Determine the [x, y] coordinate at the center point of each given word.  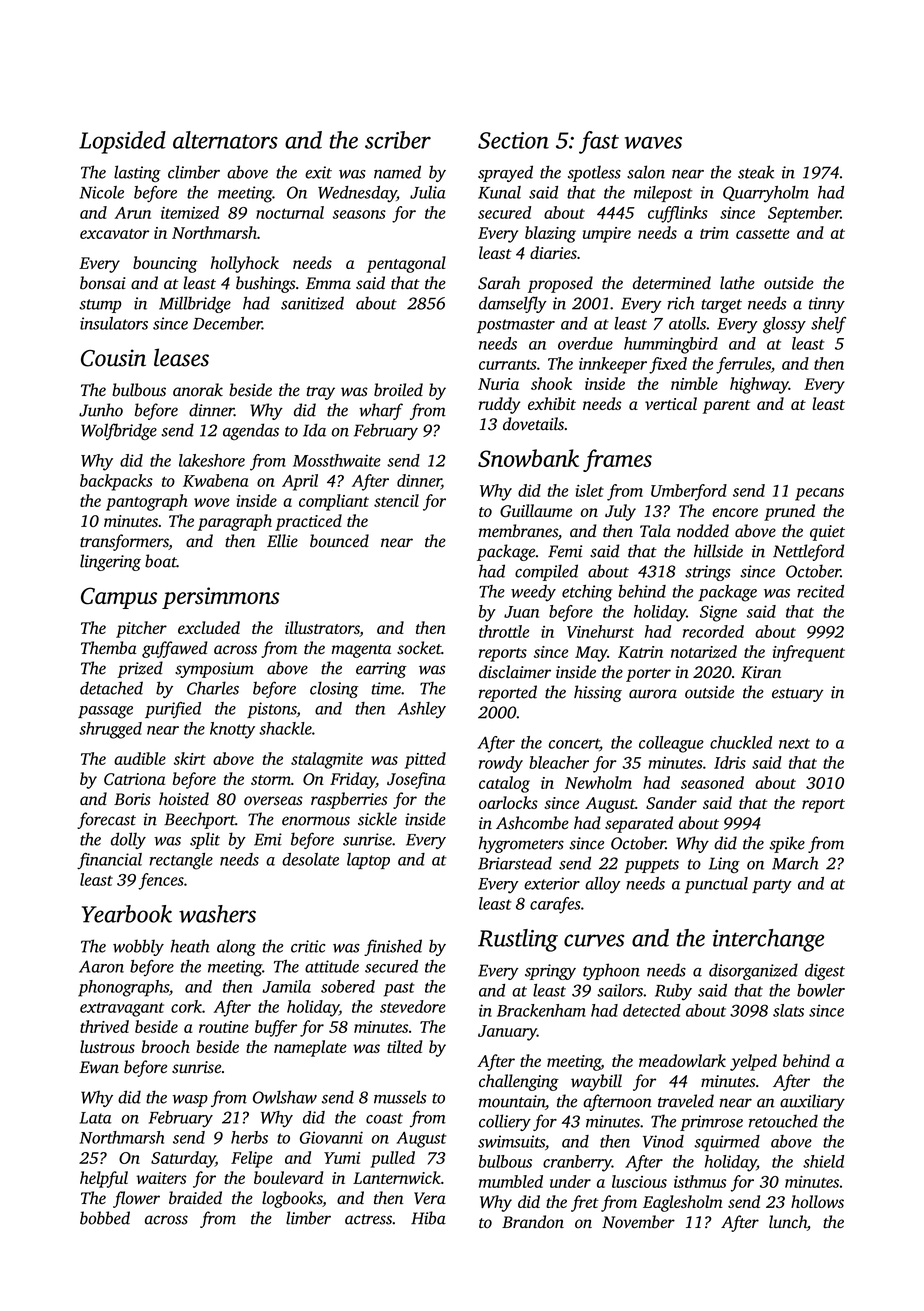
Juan [521, 612]
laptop [368, 861]
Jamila [287, 986]
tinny [827, 305]
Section [513, 140]
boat [161, 561]
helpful [104, 1179]
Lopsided [122, 142]
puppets [651, 866]
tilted [405, 1046]
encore [735, 512]
